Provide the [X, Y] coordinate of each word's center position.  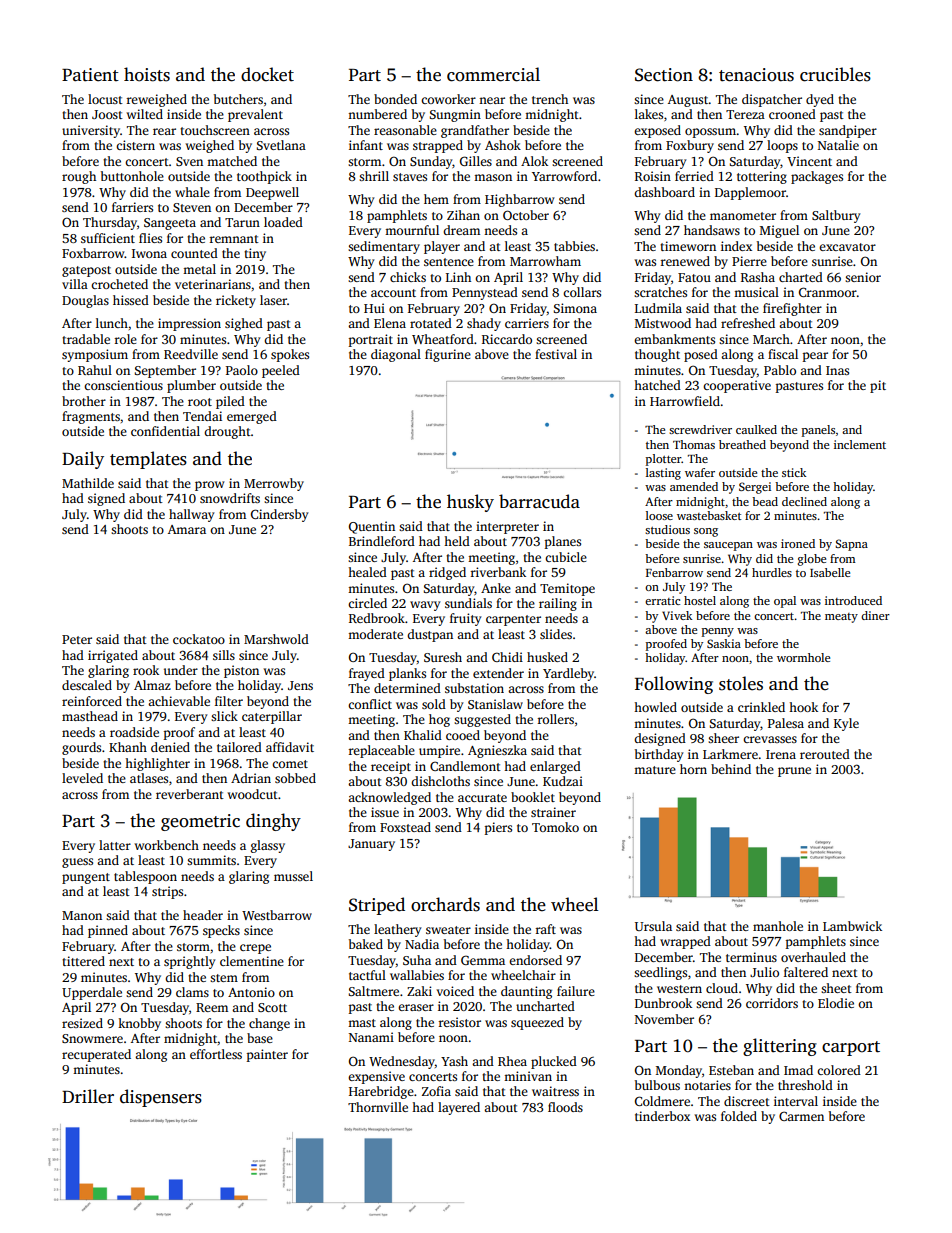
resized [82, 1023]
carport [851, 1048]
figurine [448, 355]
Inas [837, 370]
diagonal [396, 355]
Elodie [836, 1003]
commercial [493, 74]
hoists [147, 74]
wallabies [417, 975]
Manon [82, 915]
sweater [448, 930]
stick [794, 472]
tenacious [756, 75]
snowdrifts [230, 498]
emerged [252, 417]
